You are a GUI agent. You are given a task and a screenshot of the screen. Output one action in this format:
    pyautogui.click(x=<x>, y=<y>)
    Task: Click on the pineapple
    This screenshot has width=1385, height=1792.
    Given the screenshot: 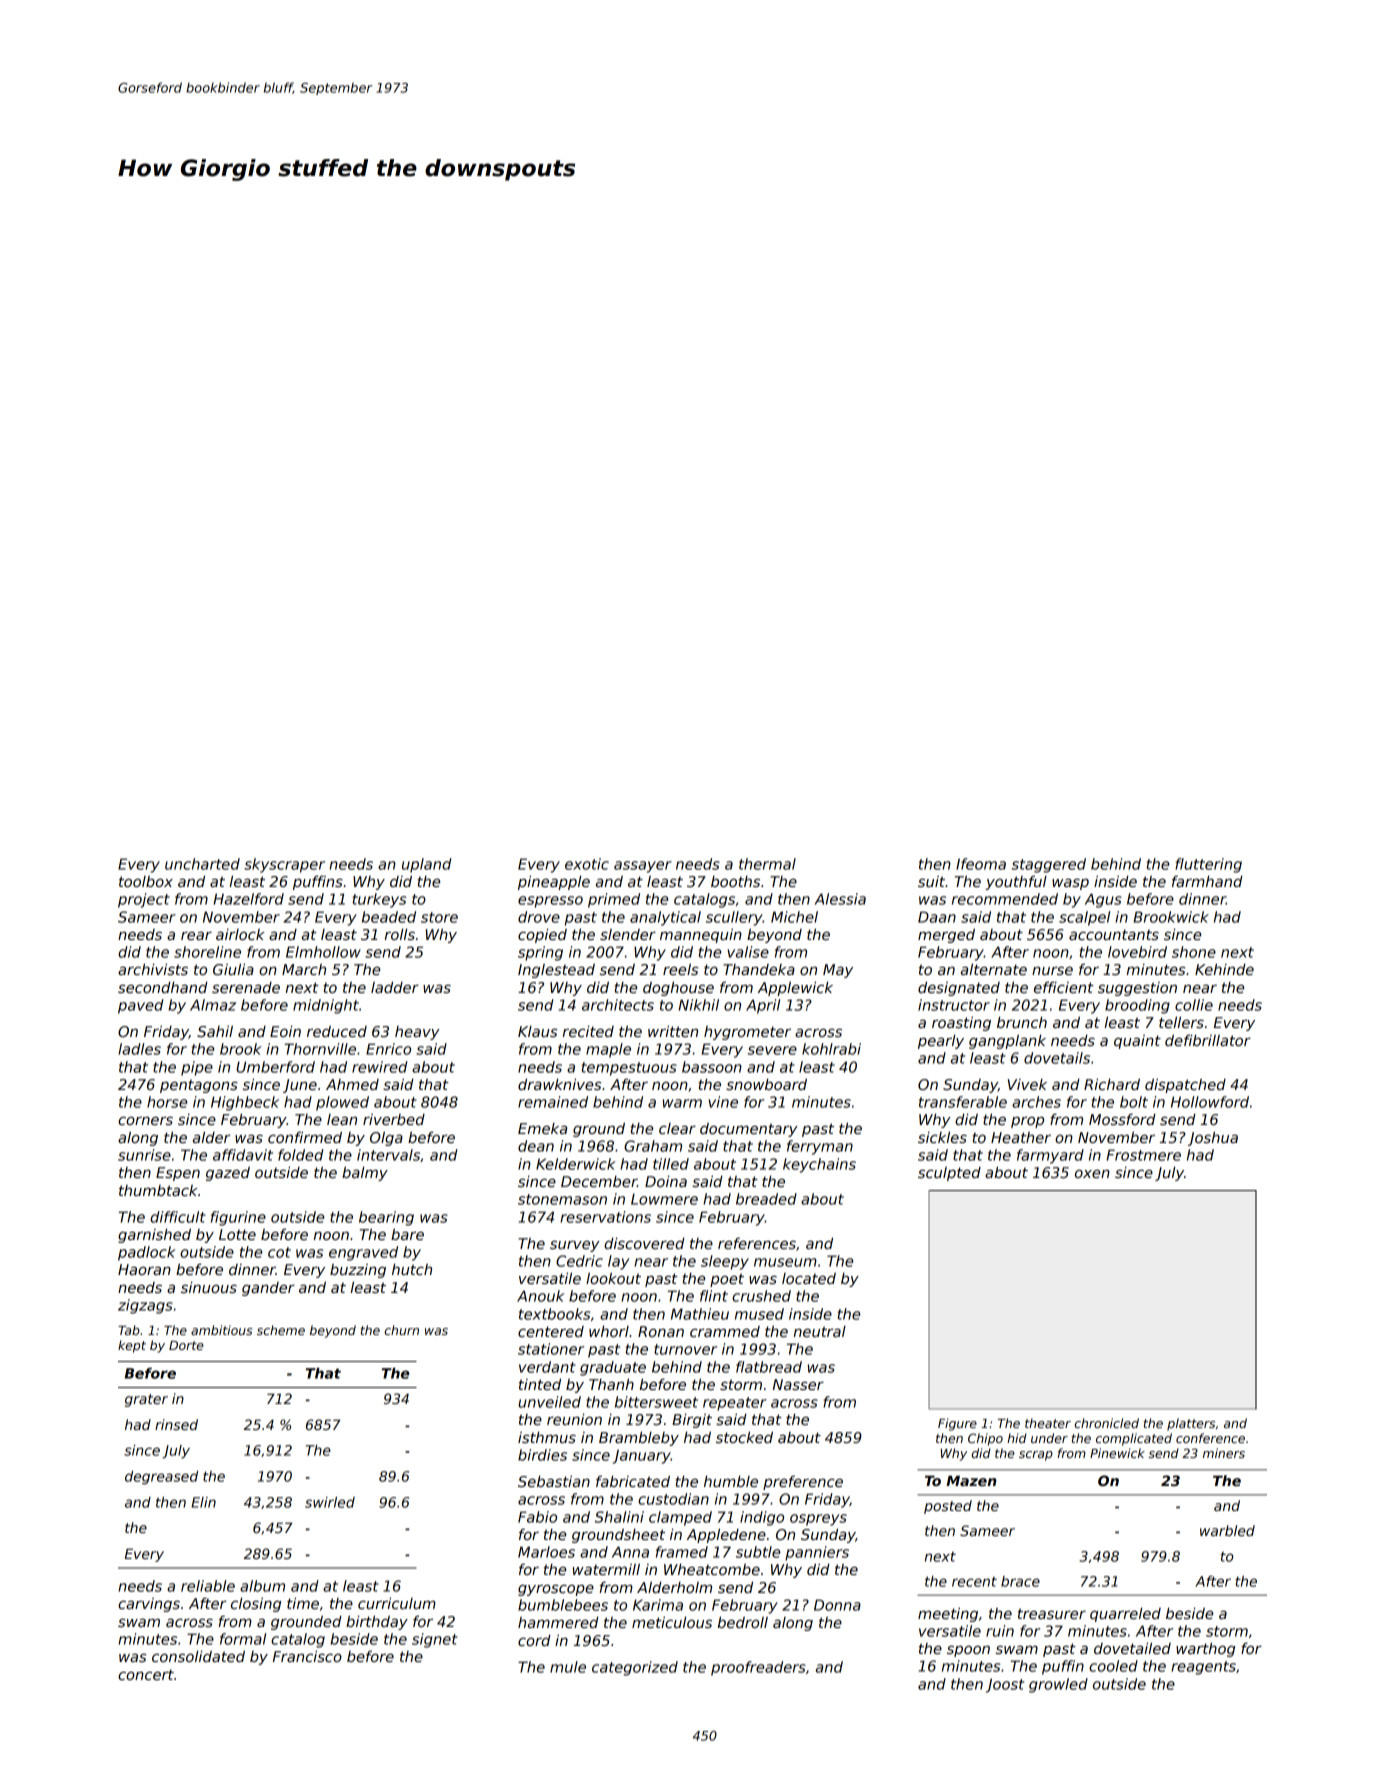 What is the action you would take?
    pyautogui.click(x=554, y=882)
